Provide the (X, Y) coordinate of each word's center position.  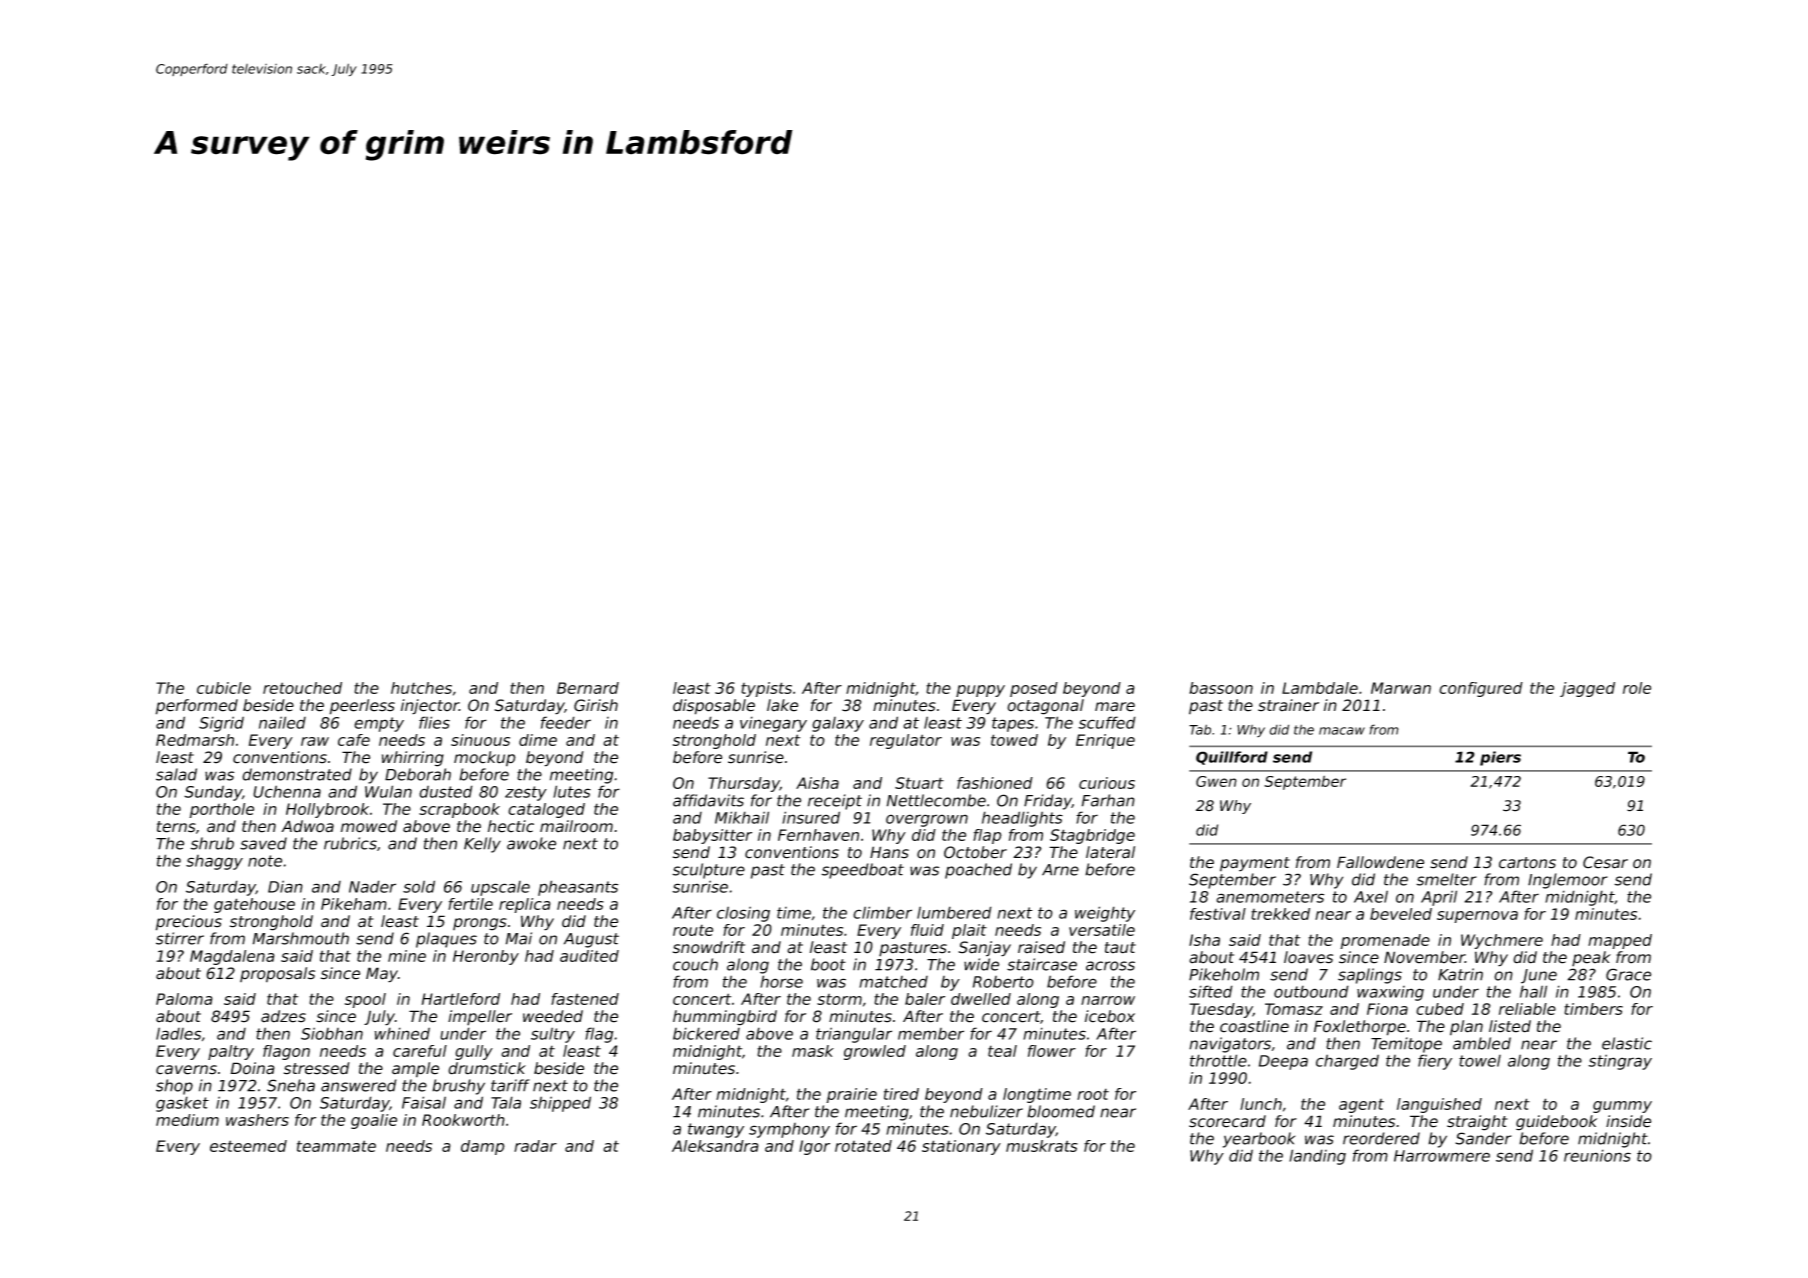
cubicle (224, 688)
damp (483, 1147)
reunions (1597, 1155)
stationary (961, 1147)
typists (766, 689)
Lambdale (1320, 688)
